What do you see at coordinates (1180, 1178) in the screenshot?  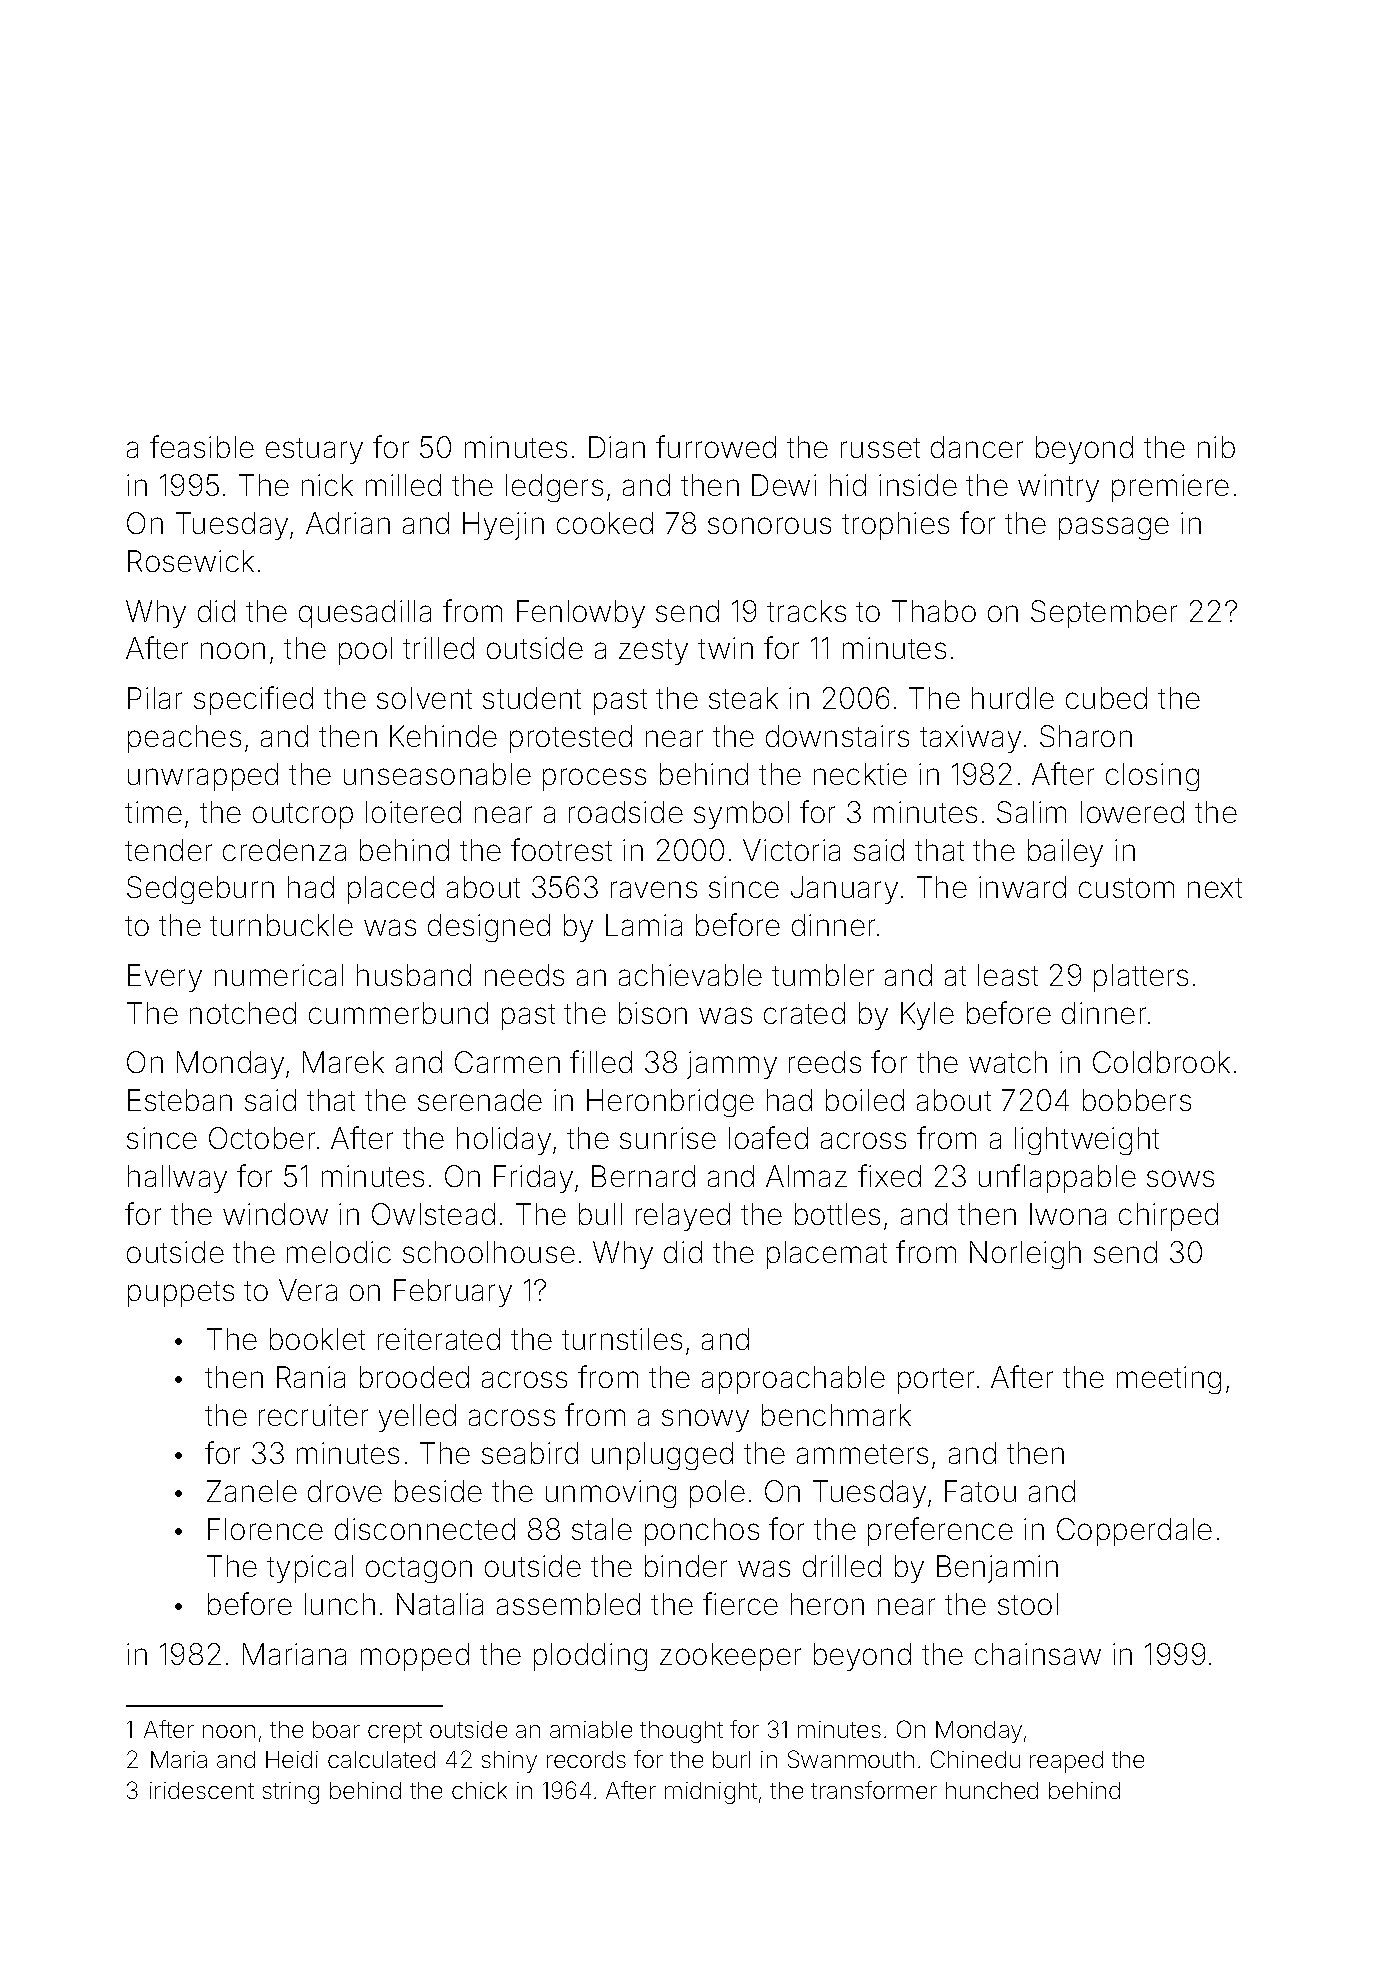 I see `sows` at bounding box center [1180, 1178].
